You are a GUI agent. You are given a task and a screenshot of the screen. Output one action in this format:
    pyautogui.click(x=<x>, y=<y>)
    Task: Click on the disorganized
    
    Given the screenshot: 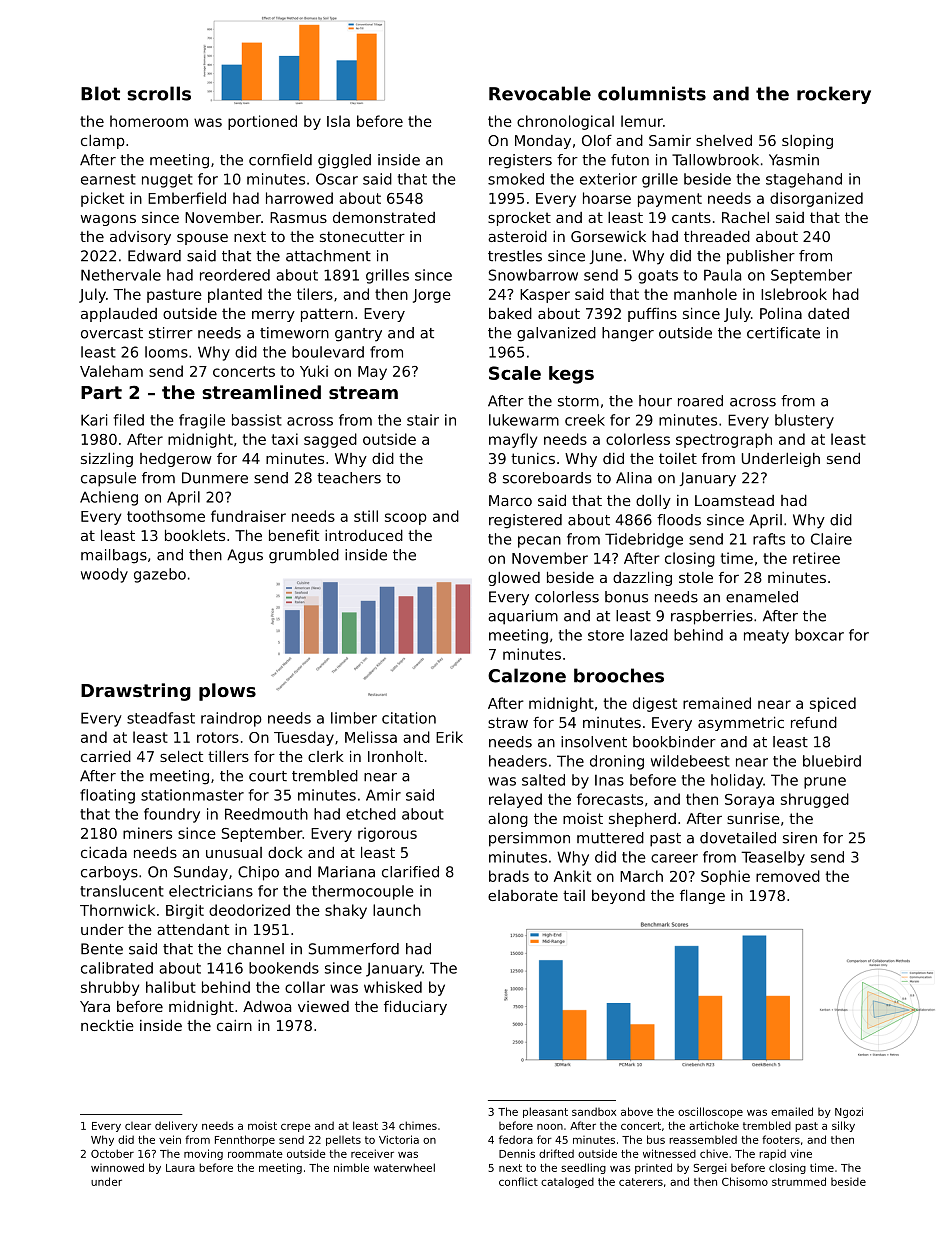 What is the action you would take?
    pyautogui.click(x=816, y=199)
